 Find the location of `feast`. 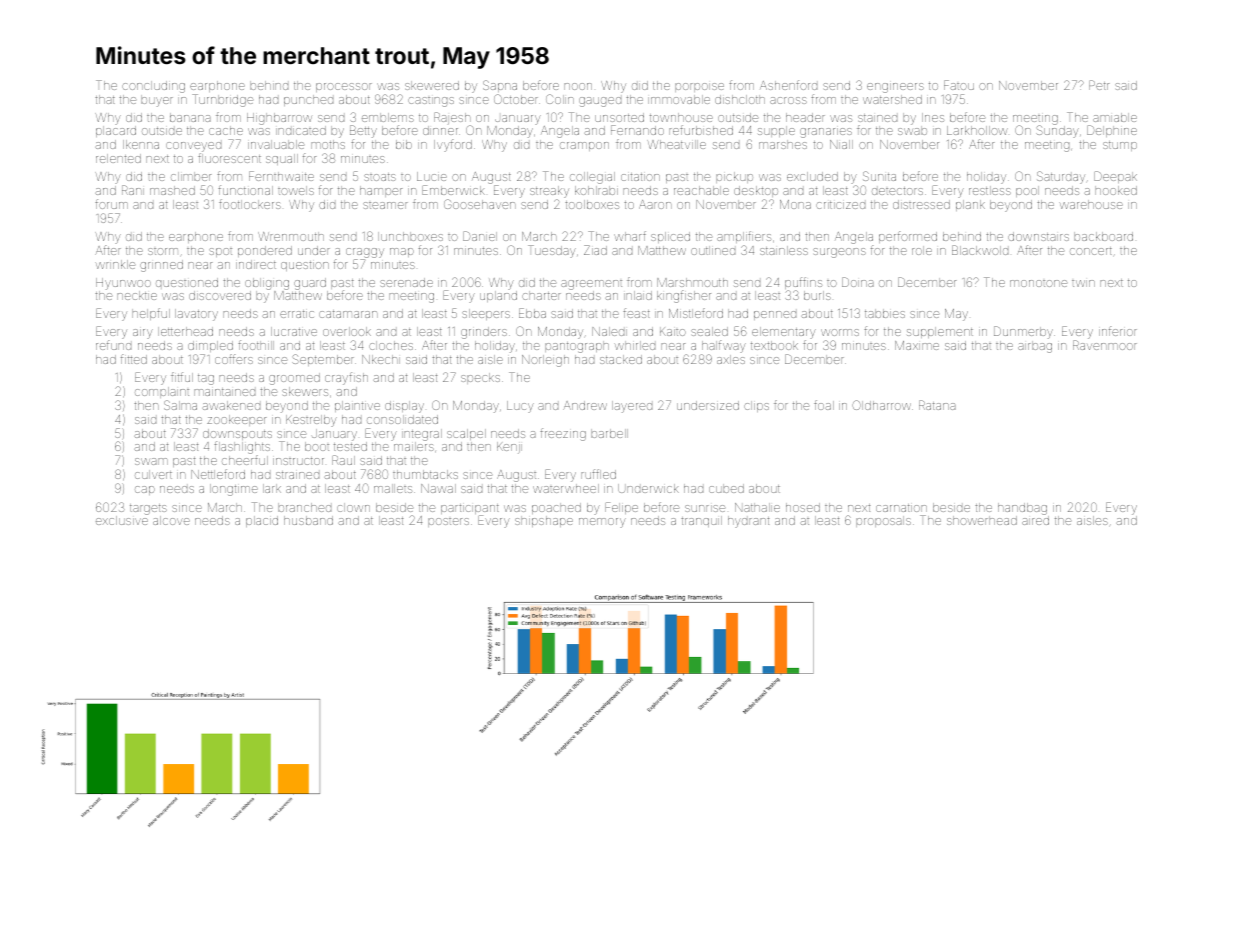

feast is located at coordinates (636, 313).
